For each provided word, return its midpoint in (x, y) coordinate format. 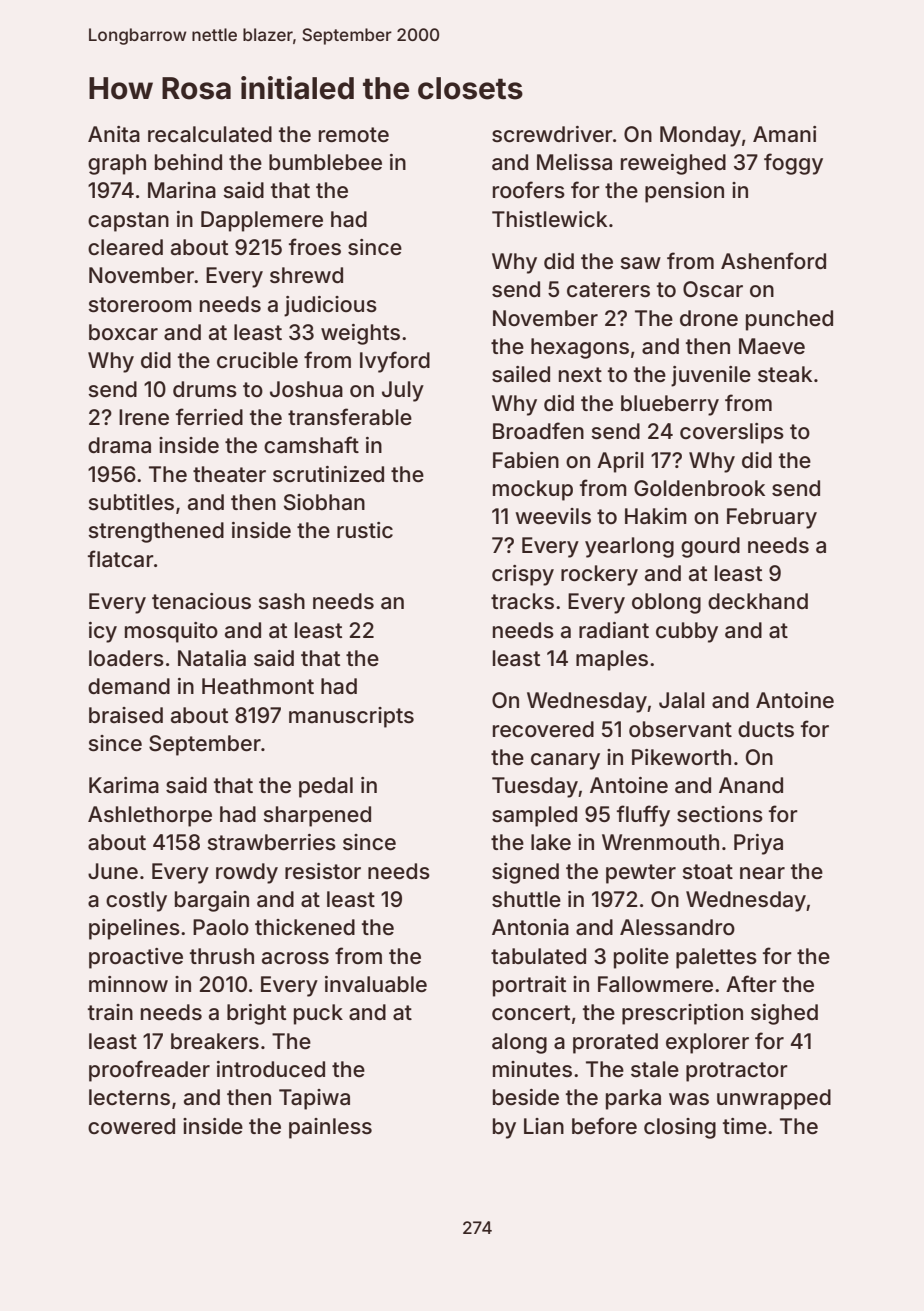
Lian (544, 1126)
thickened (305, 927)
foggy (793, 164)
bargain (212, 901)
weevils (553, 516)
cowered (131, 1126)
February (772, 518)
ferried (209, 416)
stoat (707, 872)
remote (354, 134)
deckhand (758, 601)
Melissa (574, 162)
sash (281, 601)
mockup (533, 490)
